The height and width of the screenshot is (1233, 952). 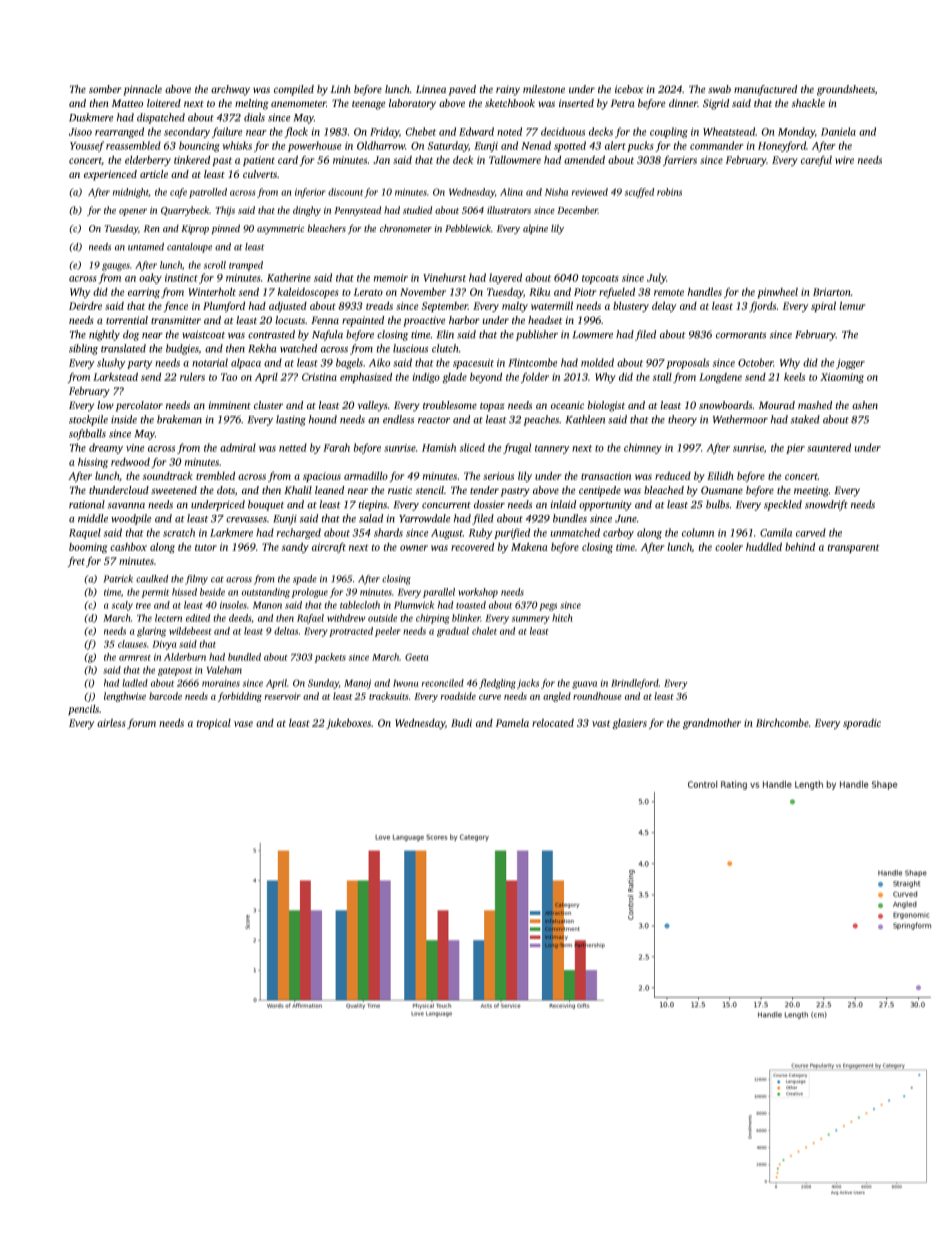 What do you see at coordinates (141, 724) in the screenshot?
I see `forum` at bounding box center [141, 724].
